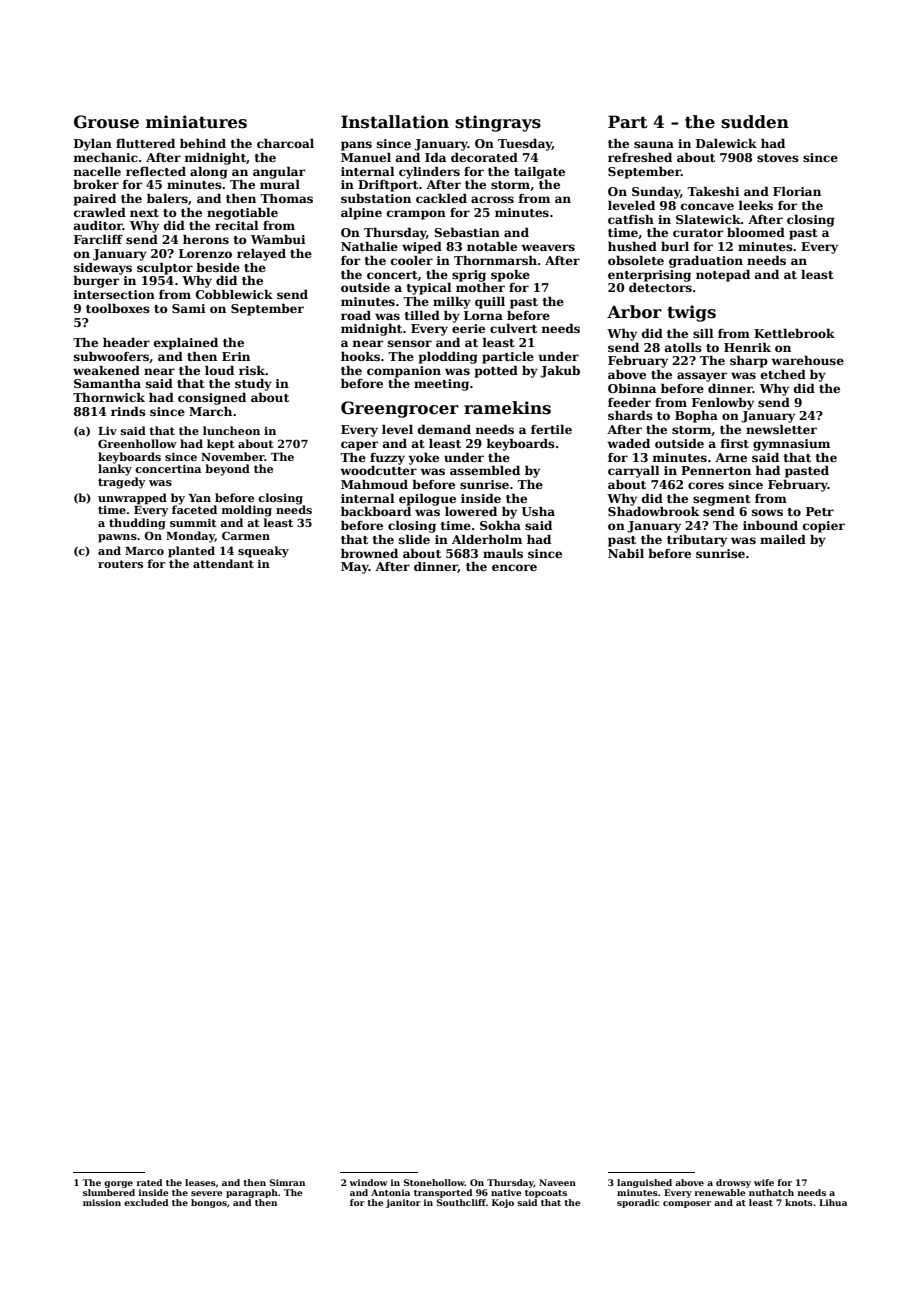 This screenshot has width=924, height=1308. What do you see at coordinates (98, 239) in the screenshot?
I see `Farcliff` at bounding box center [98, 239].
